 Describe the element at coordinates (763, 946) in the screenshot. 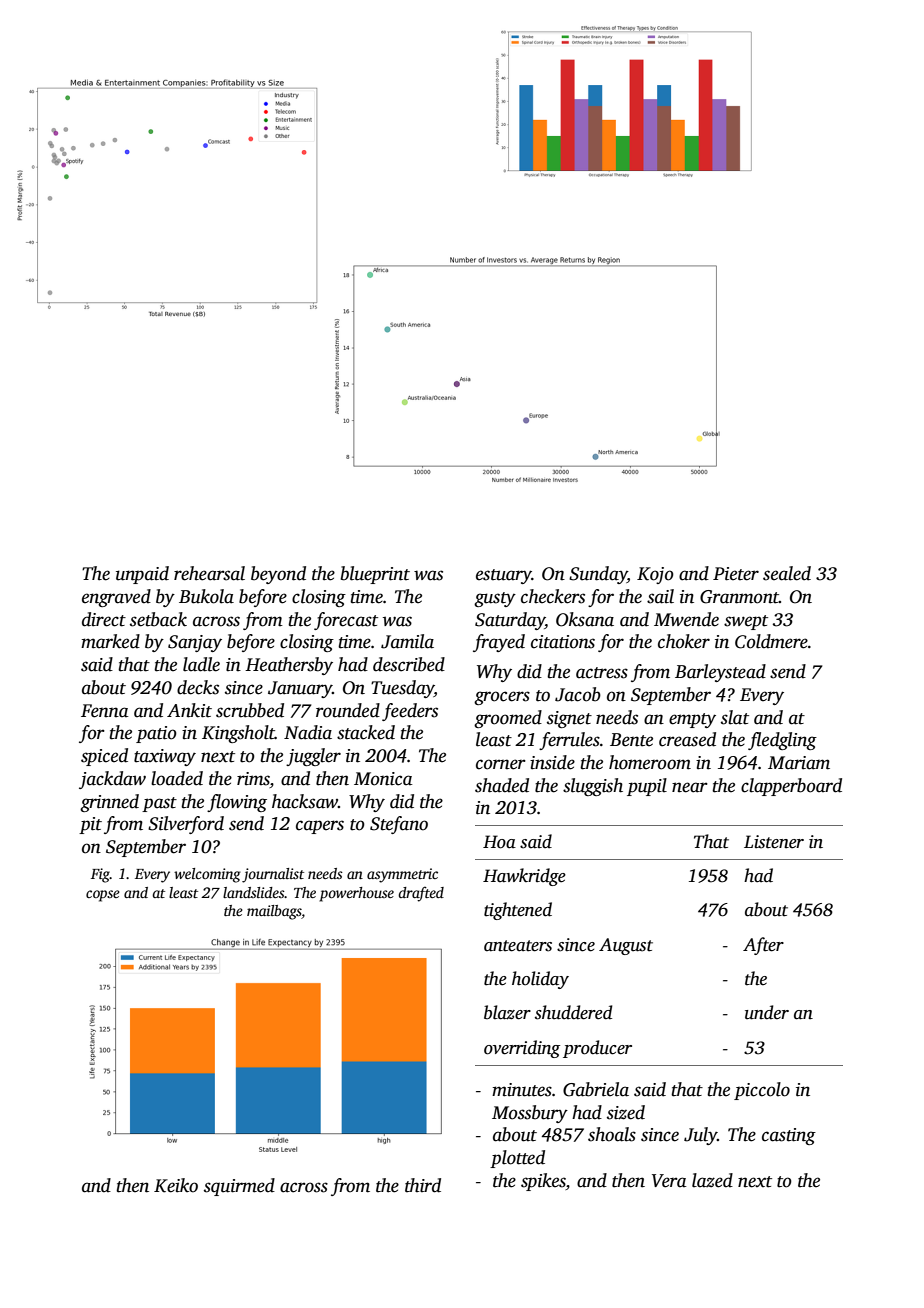

I see `After` at that location.
